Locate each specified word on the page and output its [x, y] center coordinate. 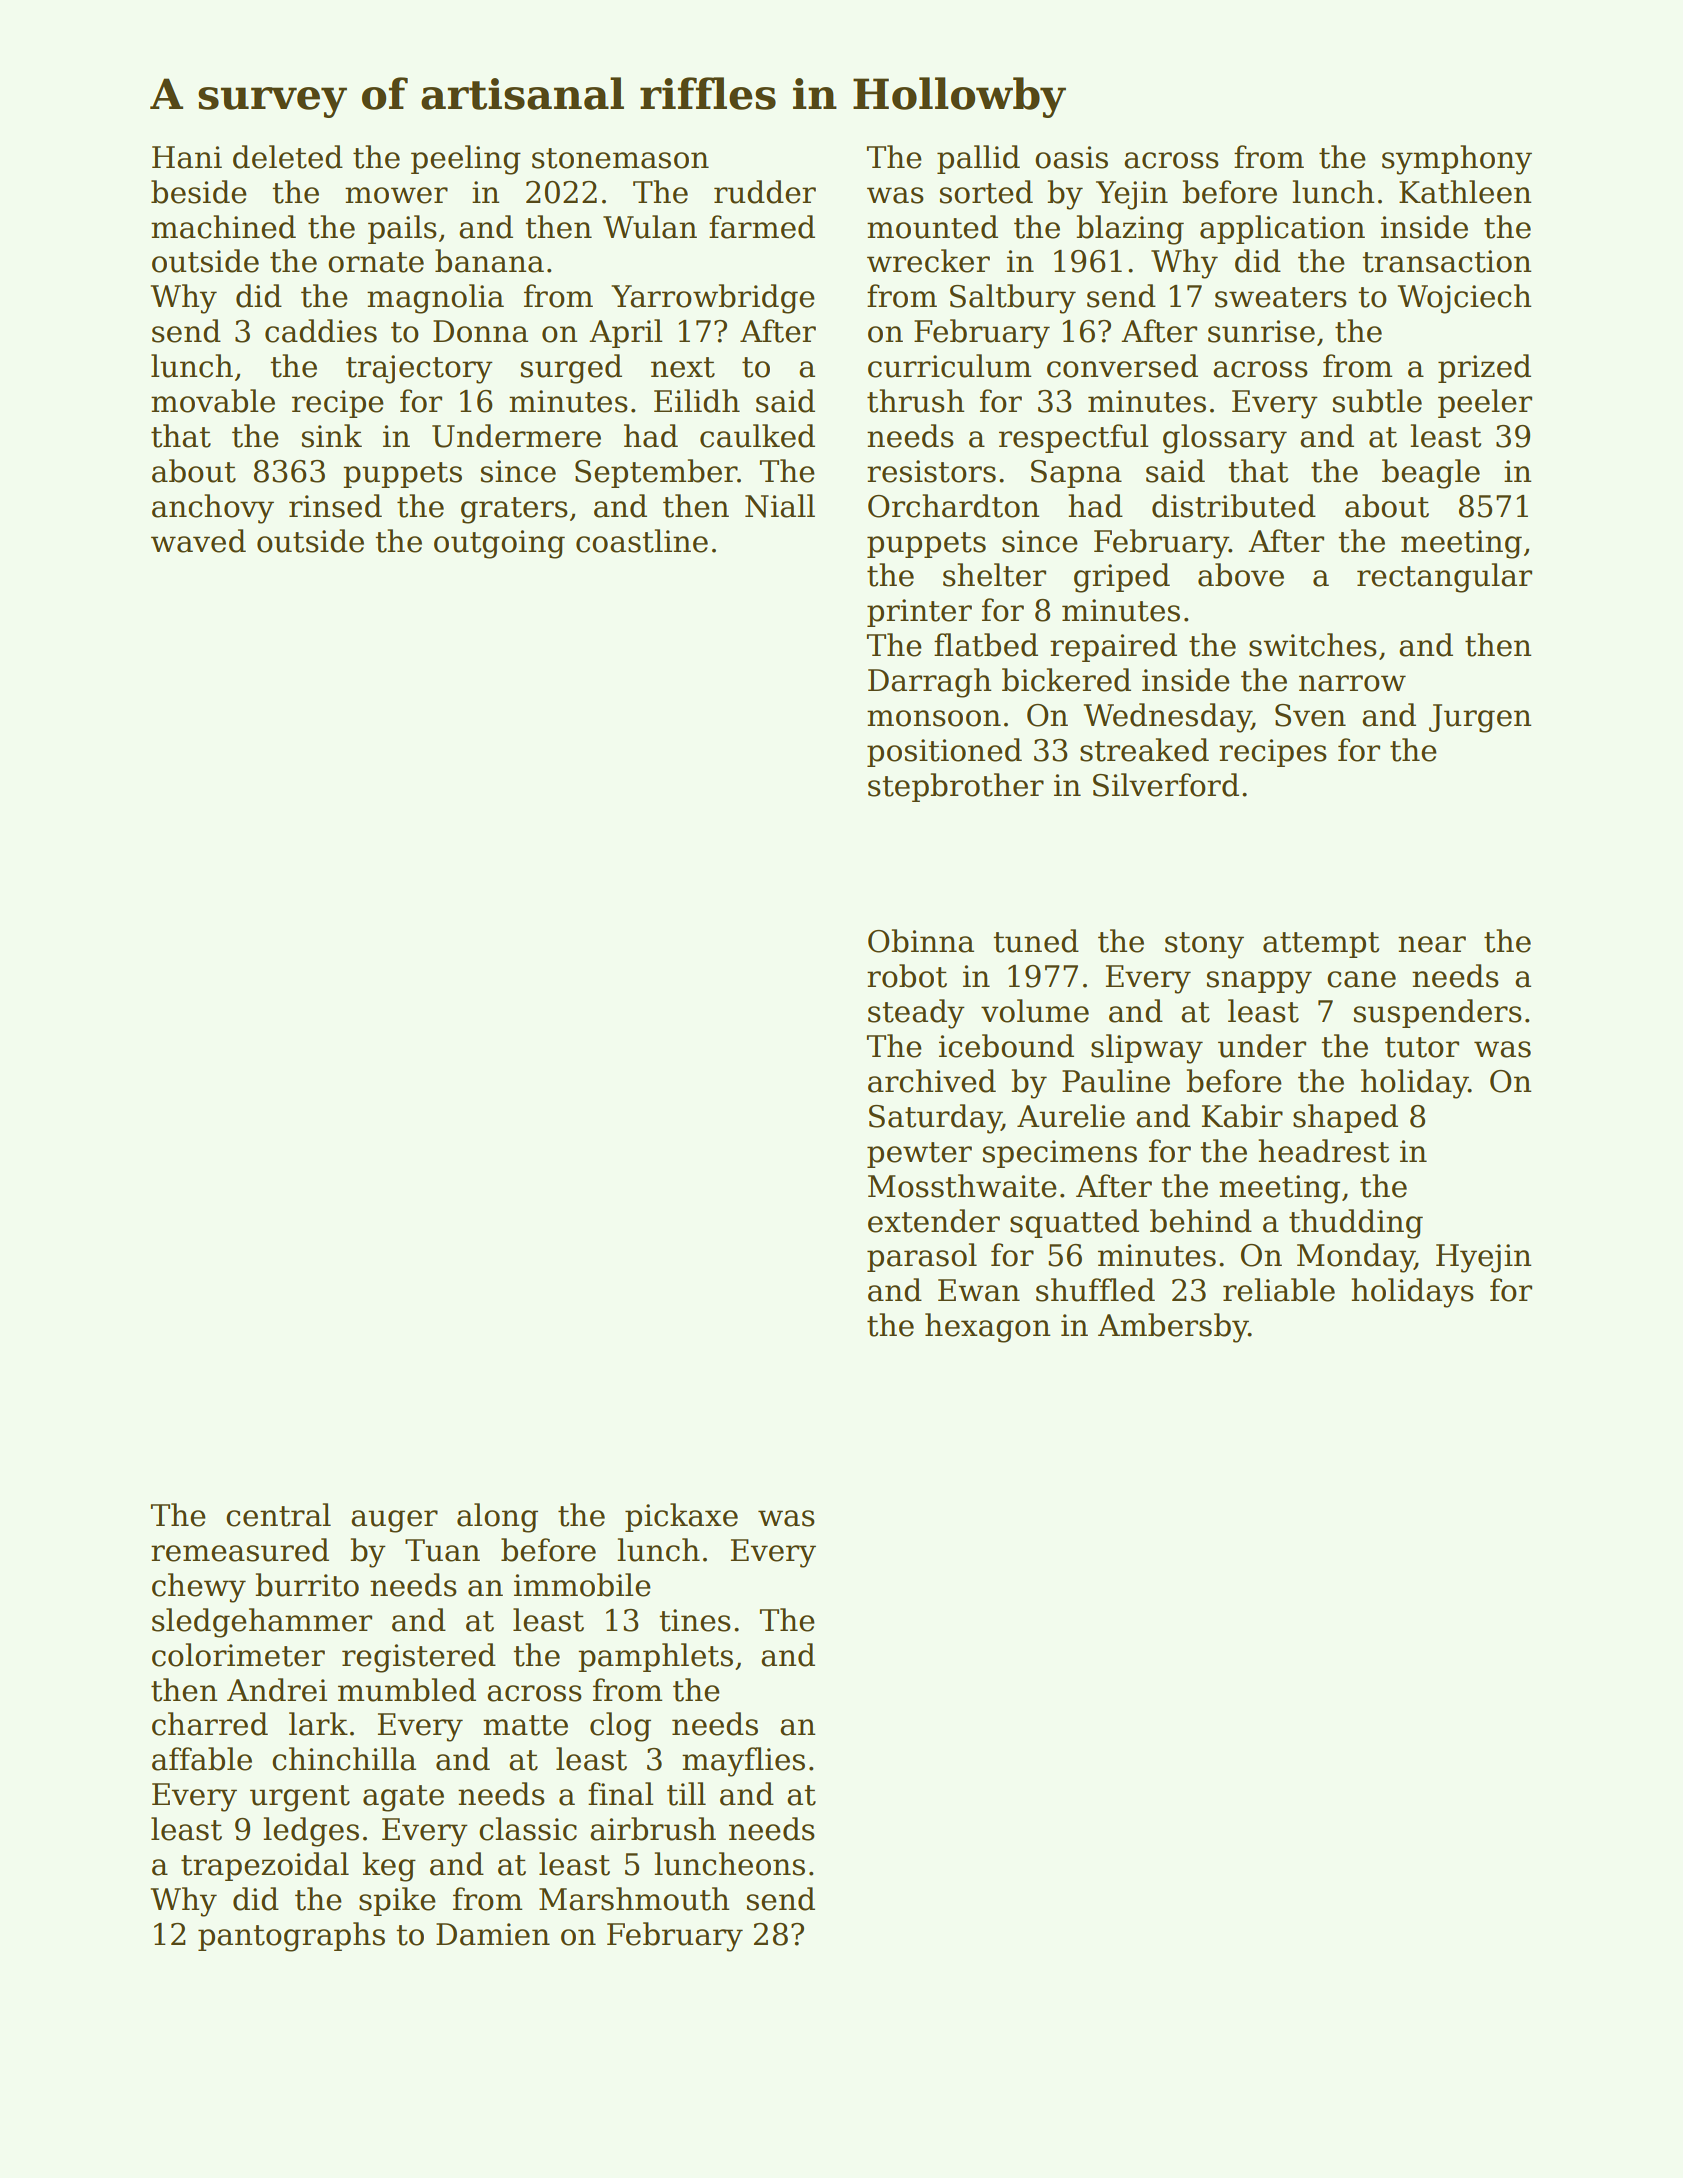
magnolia [435, 299]
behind [1201, 1221]
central [278, 1515]
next [683, 367]
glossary [1225, 439]
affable [202, 1759]
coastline [642, 541]
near [1432, 944]
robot [907, 976]
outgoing [499, 544]
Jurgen [1480, 718]
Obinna [921, 941]
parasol [922, 1257]
